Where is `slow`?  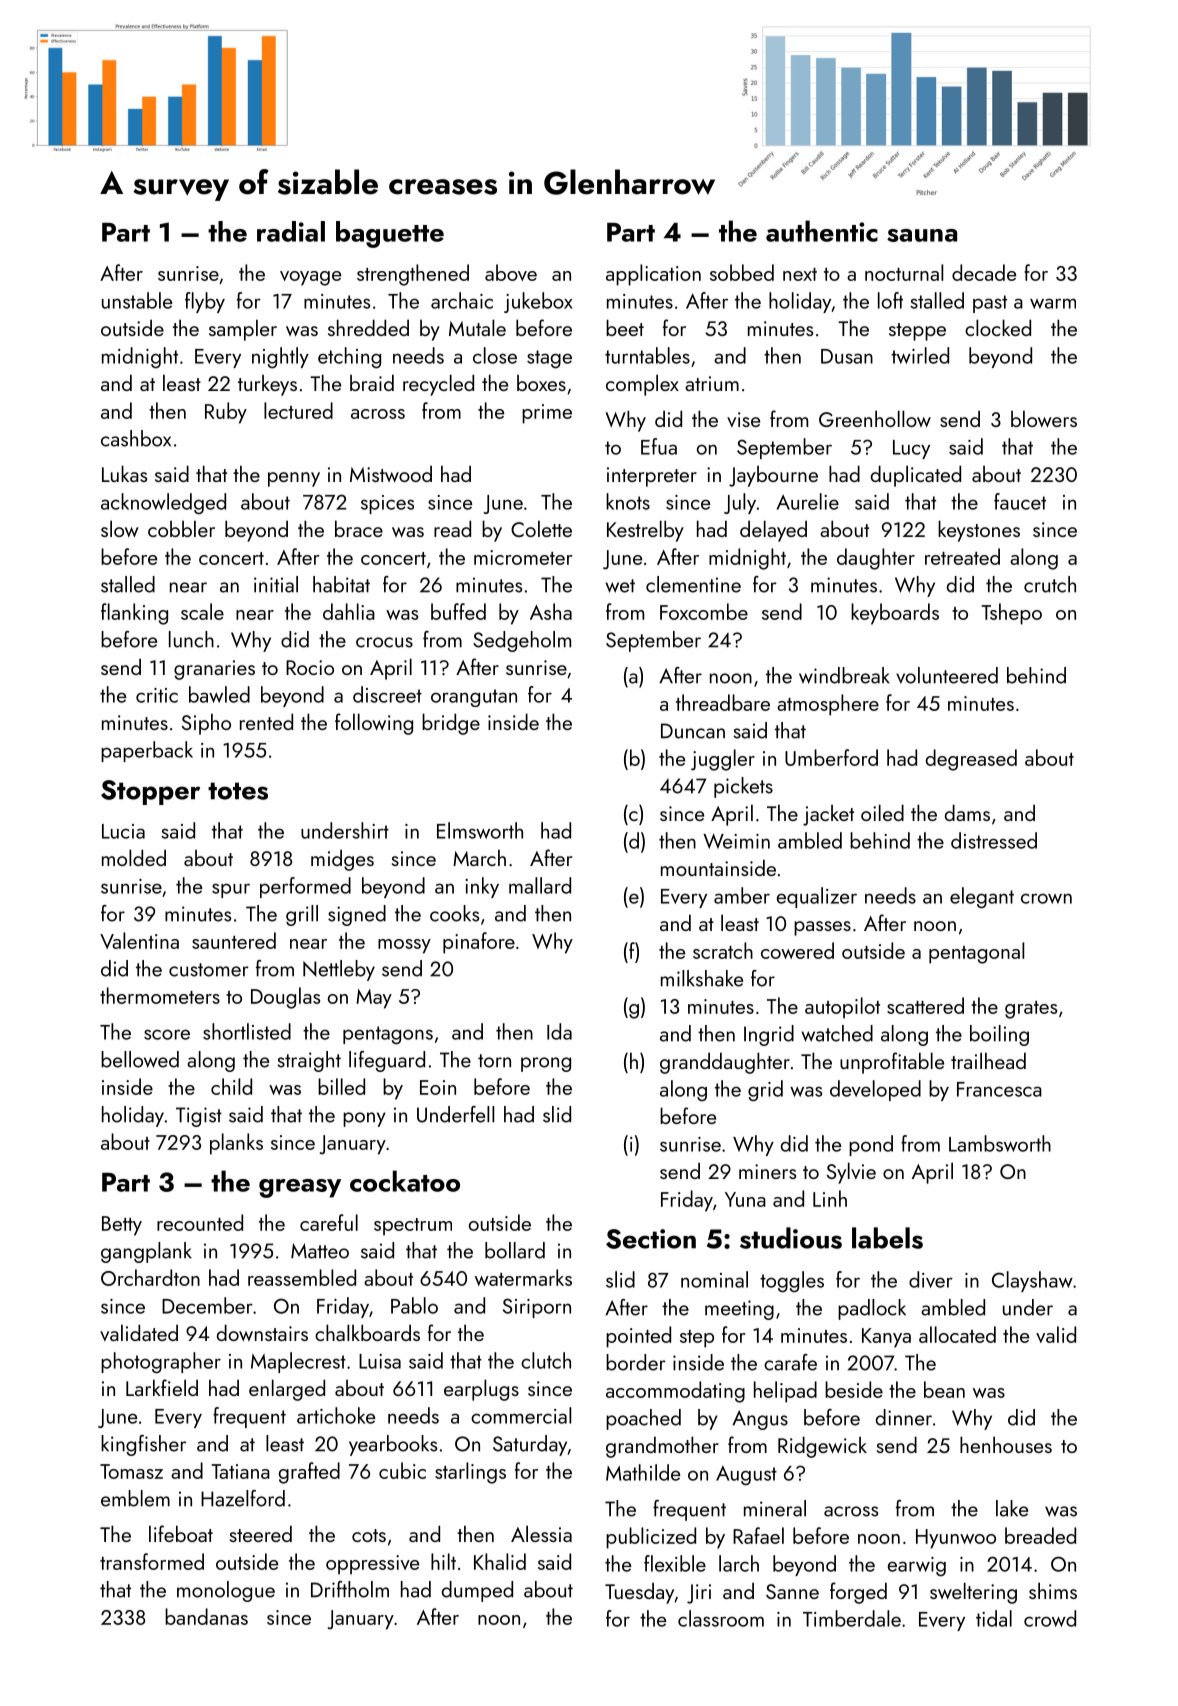
slow is located at coordinates (120, 528).
